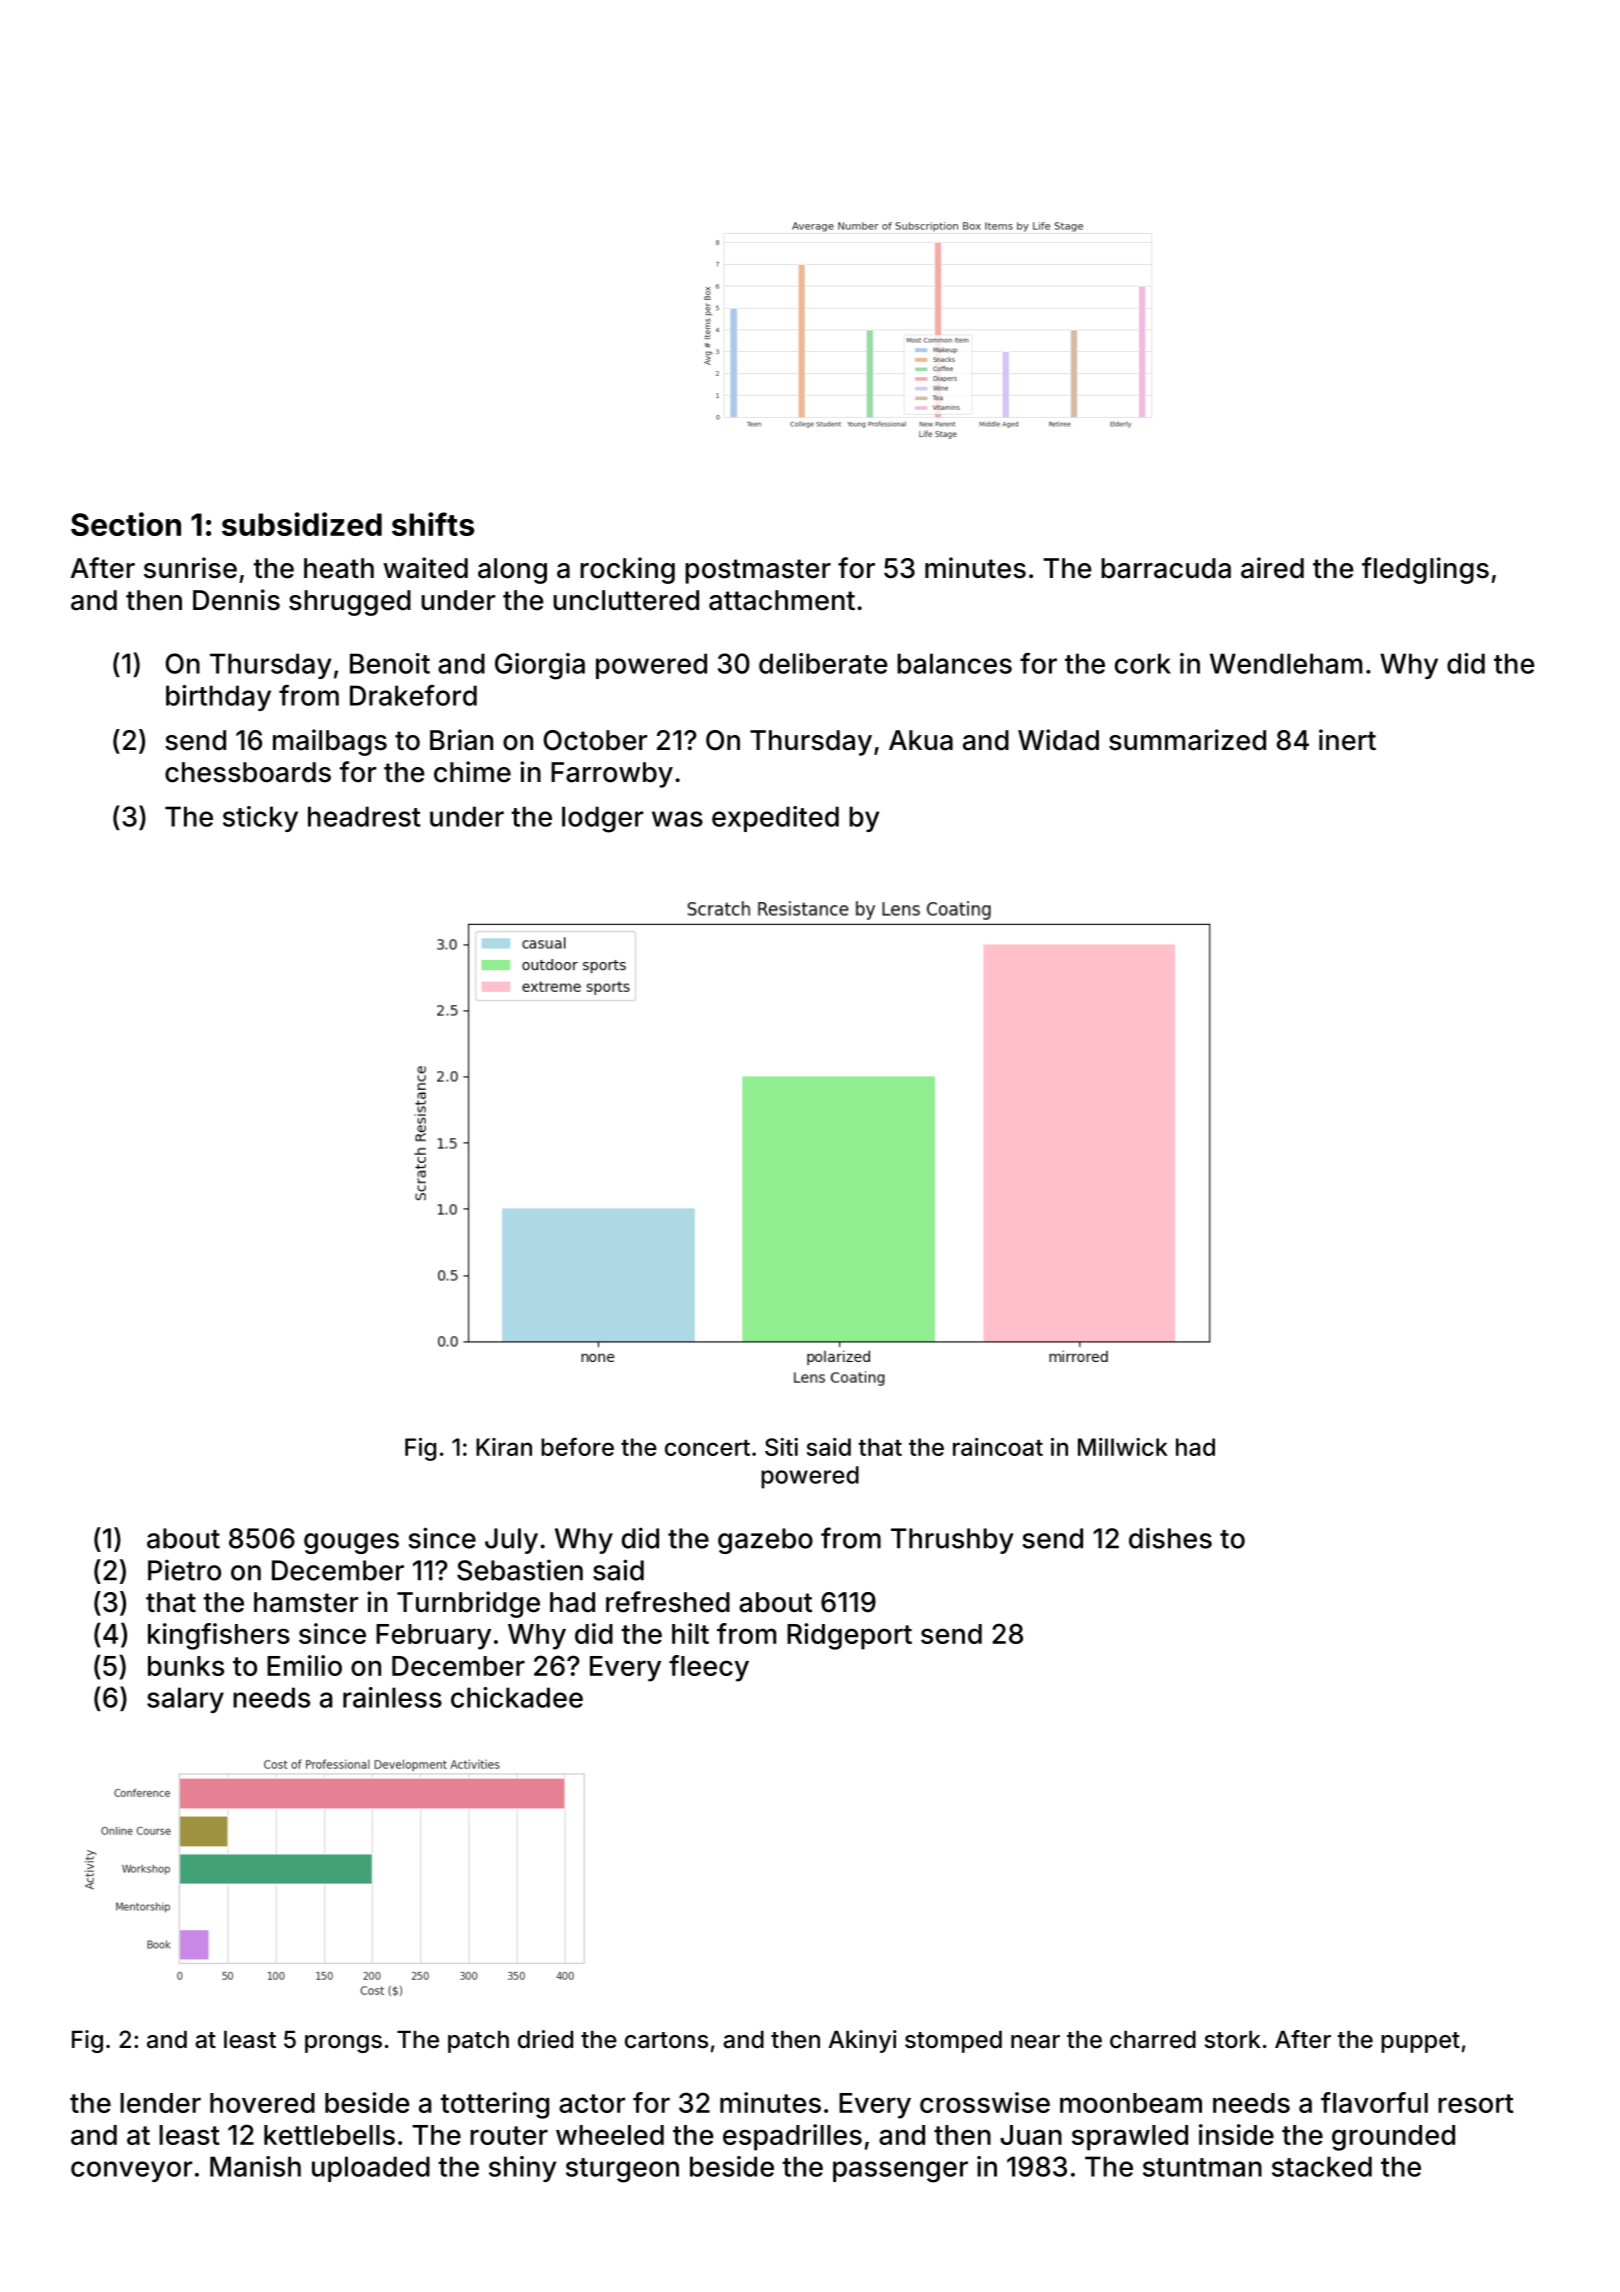 The width and height of the document is (1620, 2292). What do you see at coordinates (1170, 1538) in the document?
I see `dishes` at bounding box center [1170, 1538].
